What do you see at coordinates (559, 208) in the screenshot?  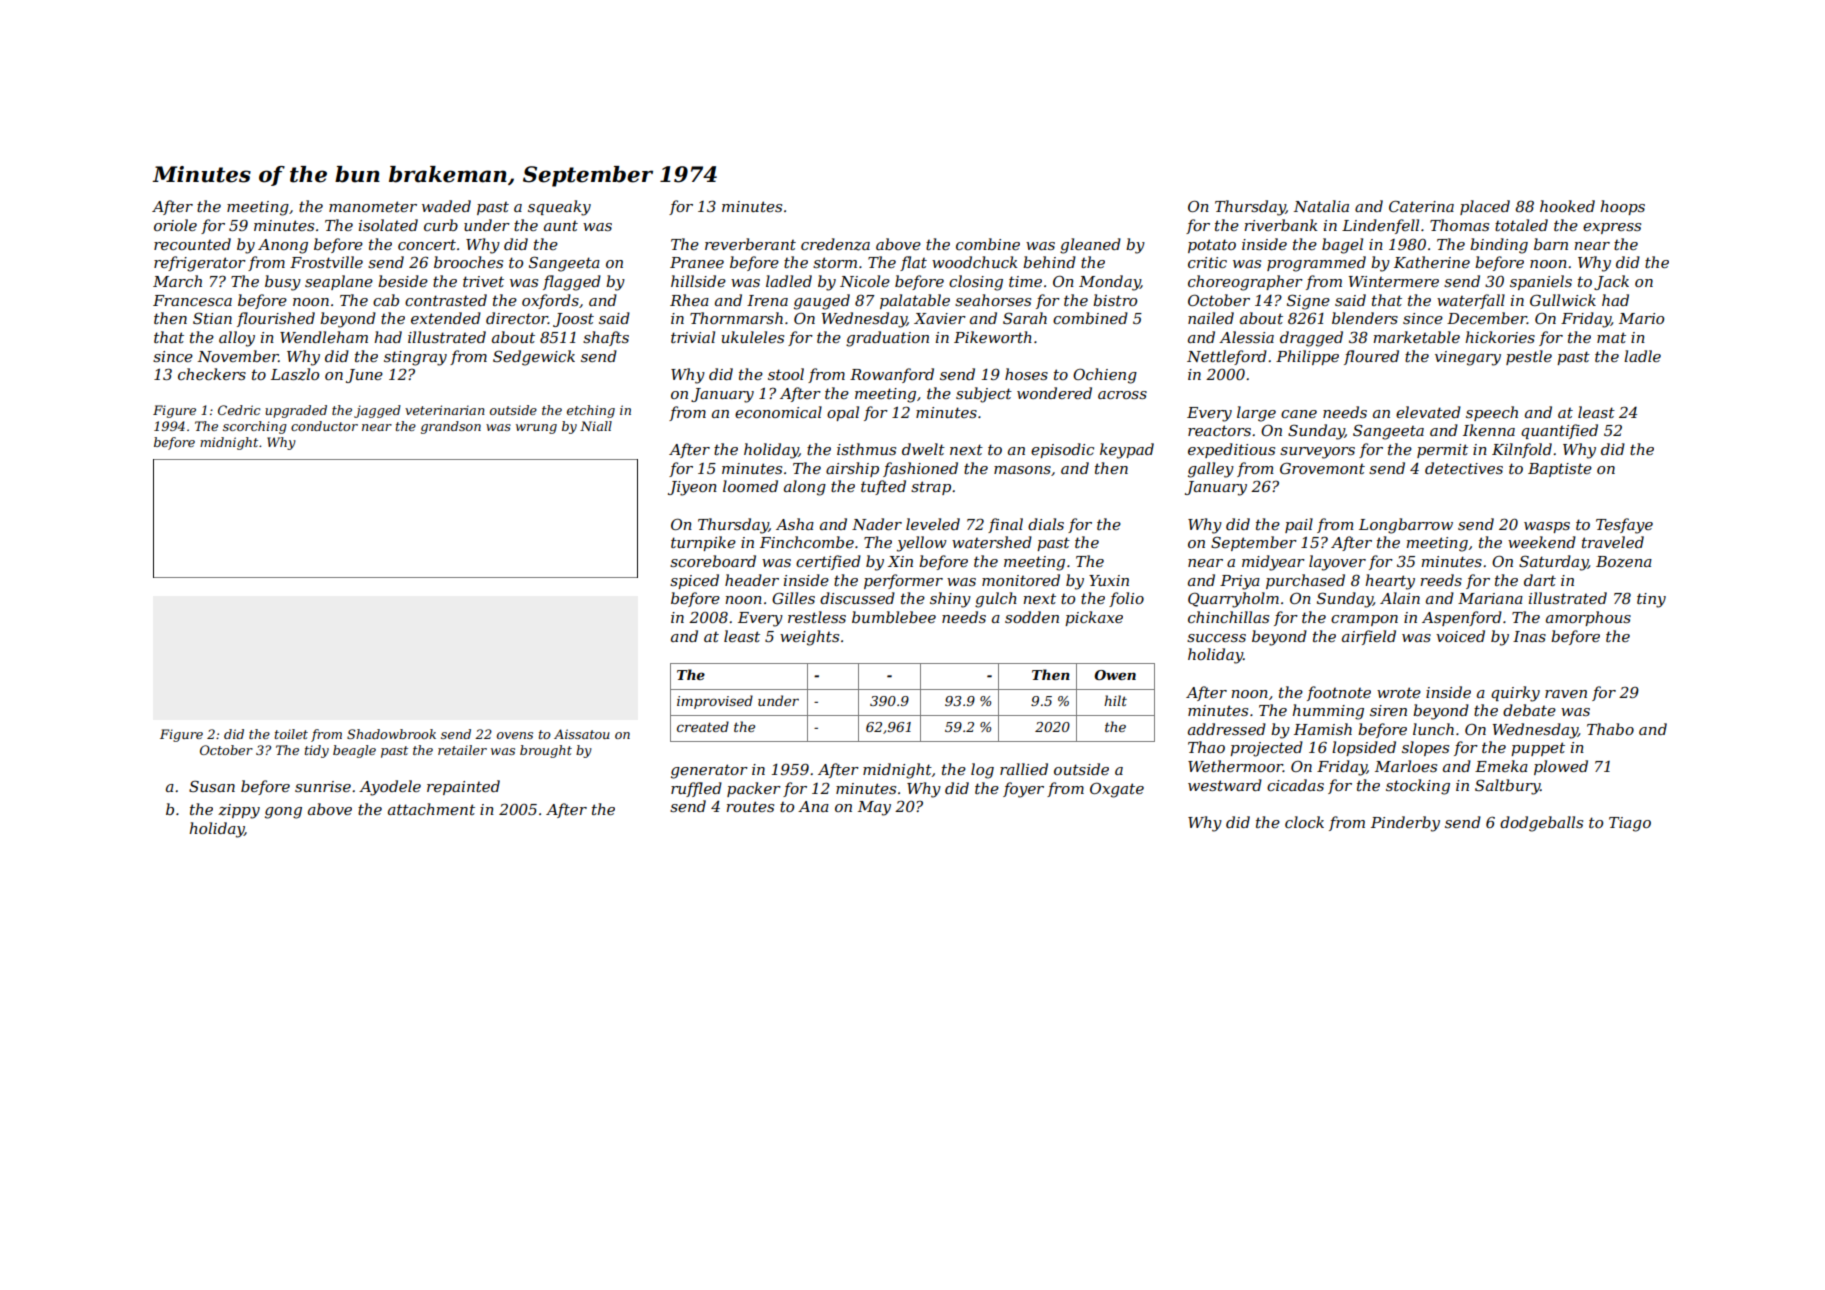 I see `squeaky` at bounding box center [559, 208].
